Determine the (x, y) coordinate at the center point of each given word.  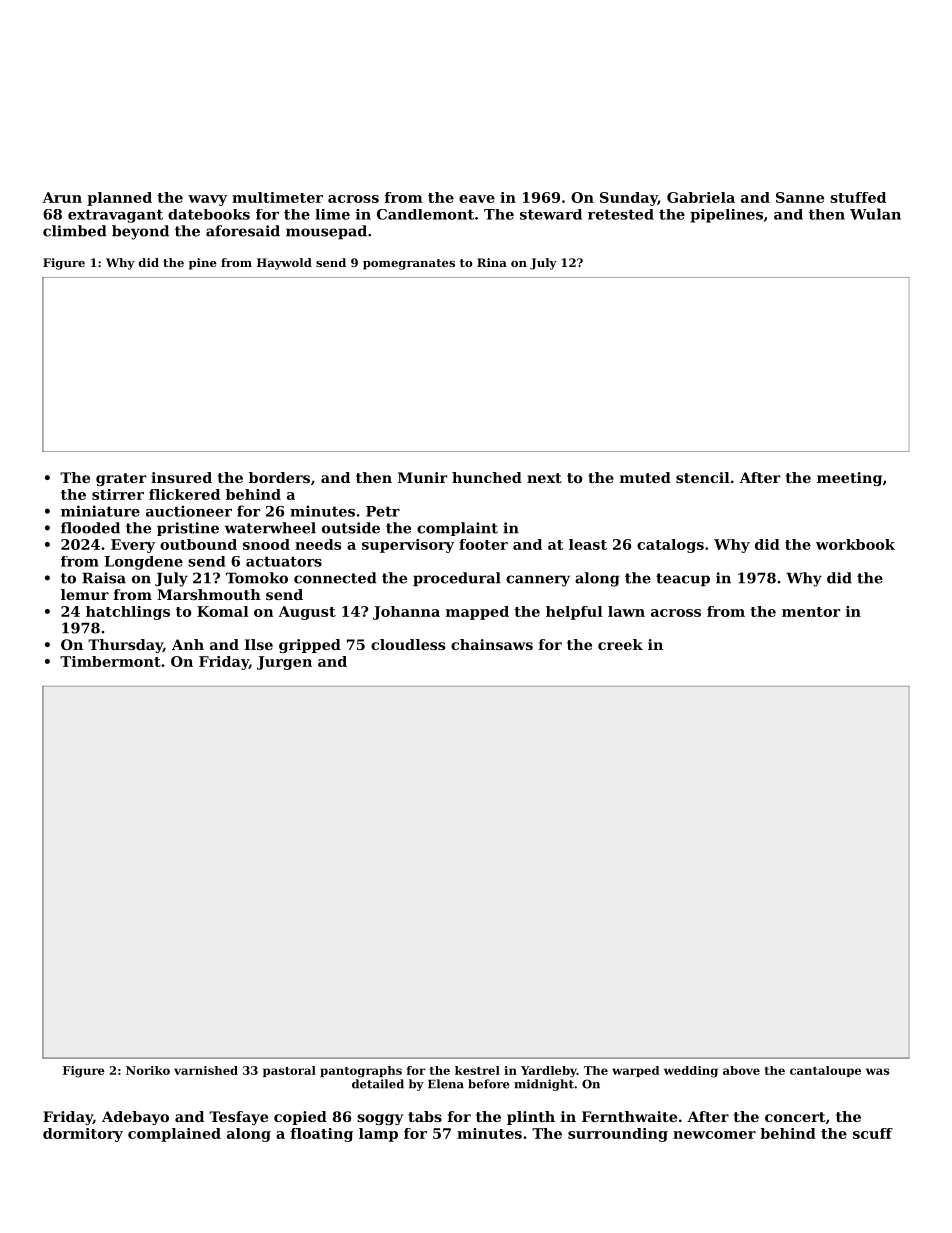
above (741, 1070)
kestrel (477, 1070)
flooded (90, 528)
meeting (849, 479)
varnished (206, 1070)
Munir (422, 477)
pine (203, 264)
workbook (855, 544)
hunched (487, 477)
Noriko (148, 1070)
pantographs (361, 1072)
